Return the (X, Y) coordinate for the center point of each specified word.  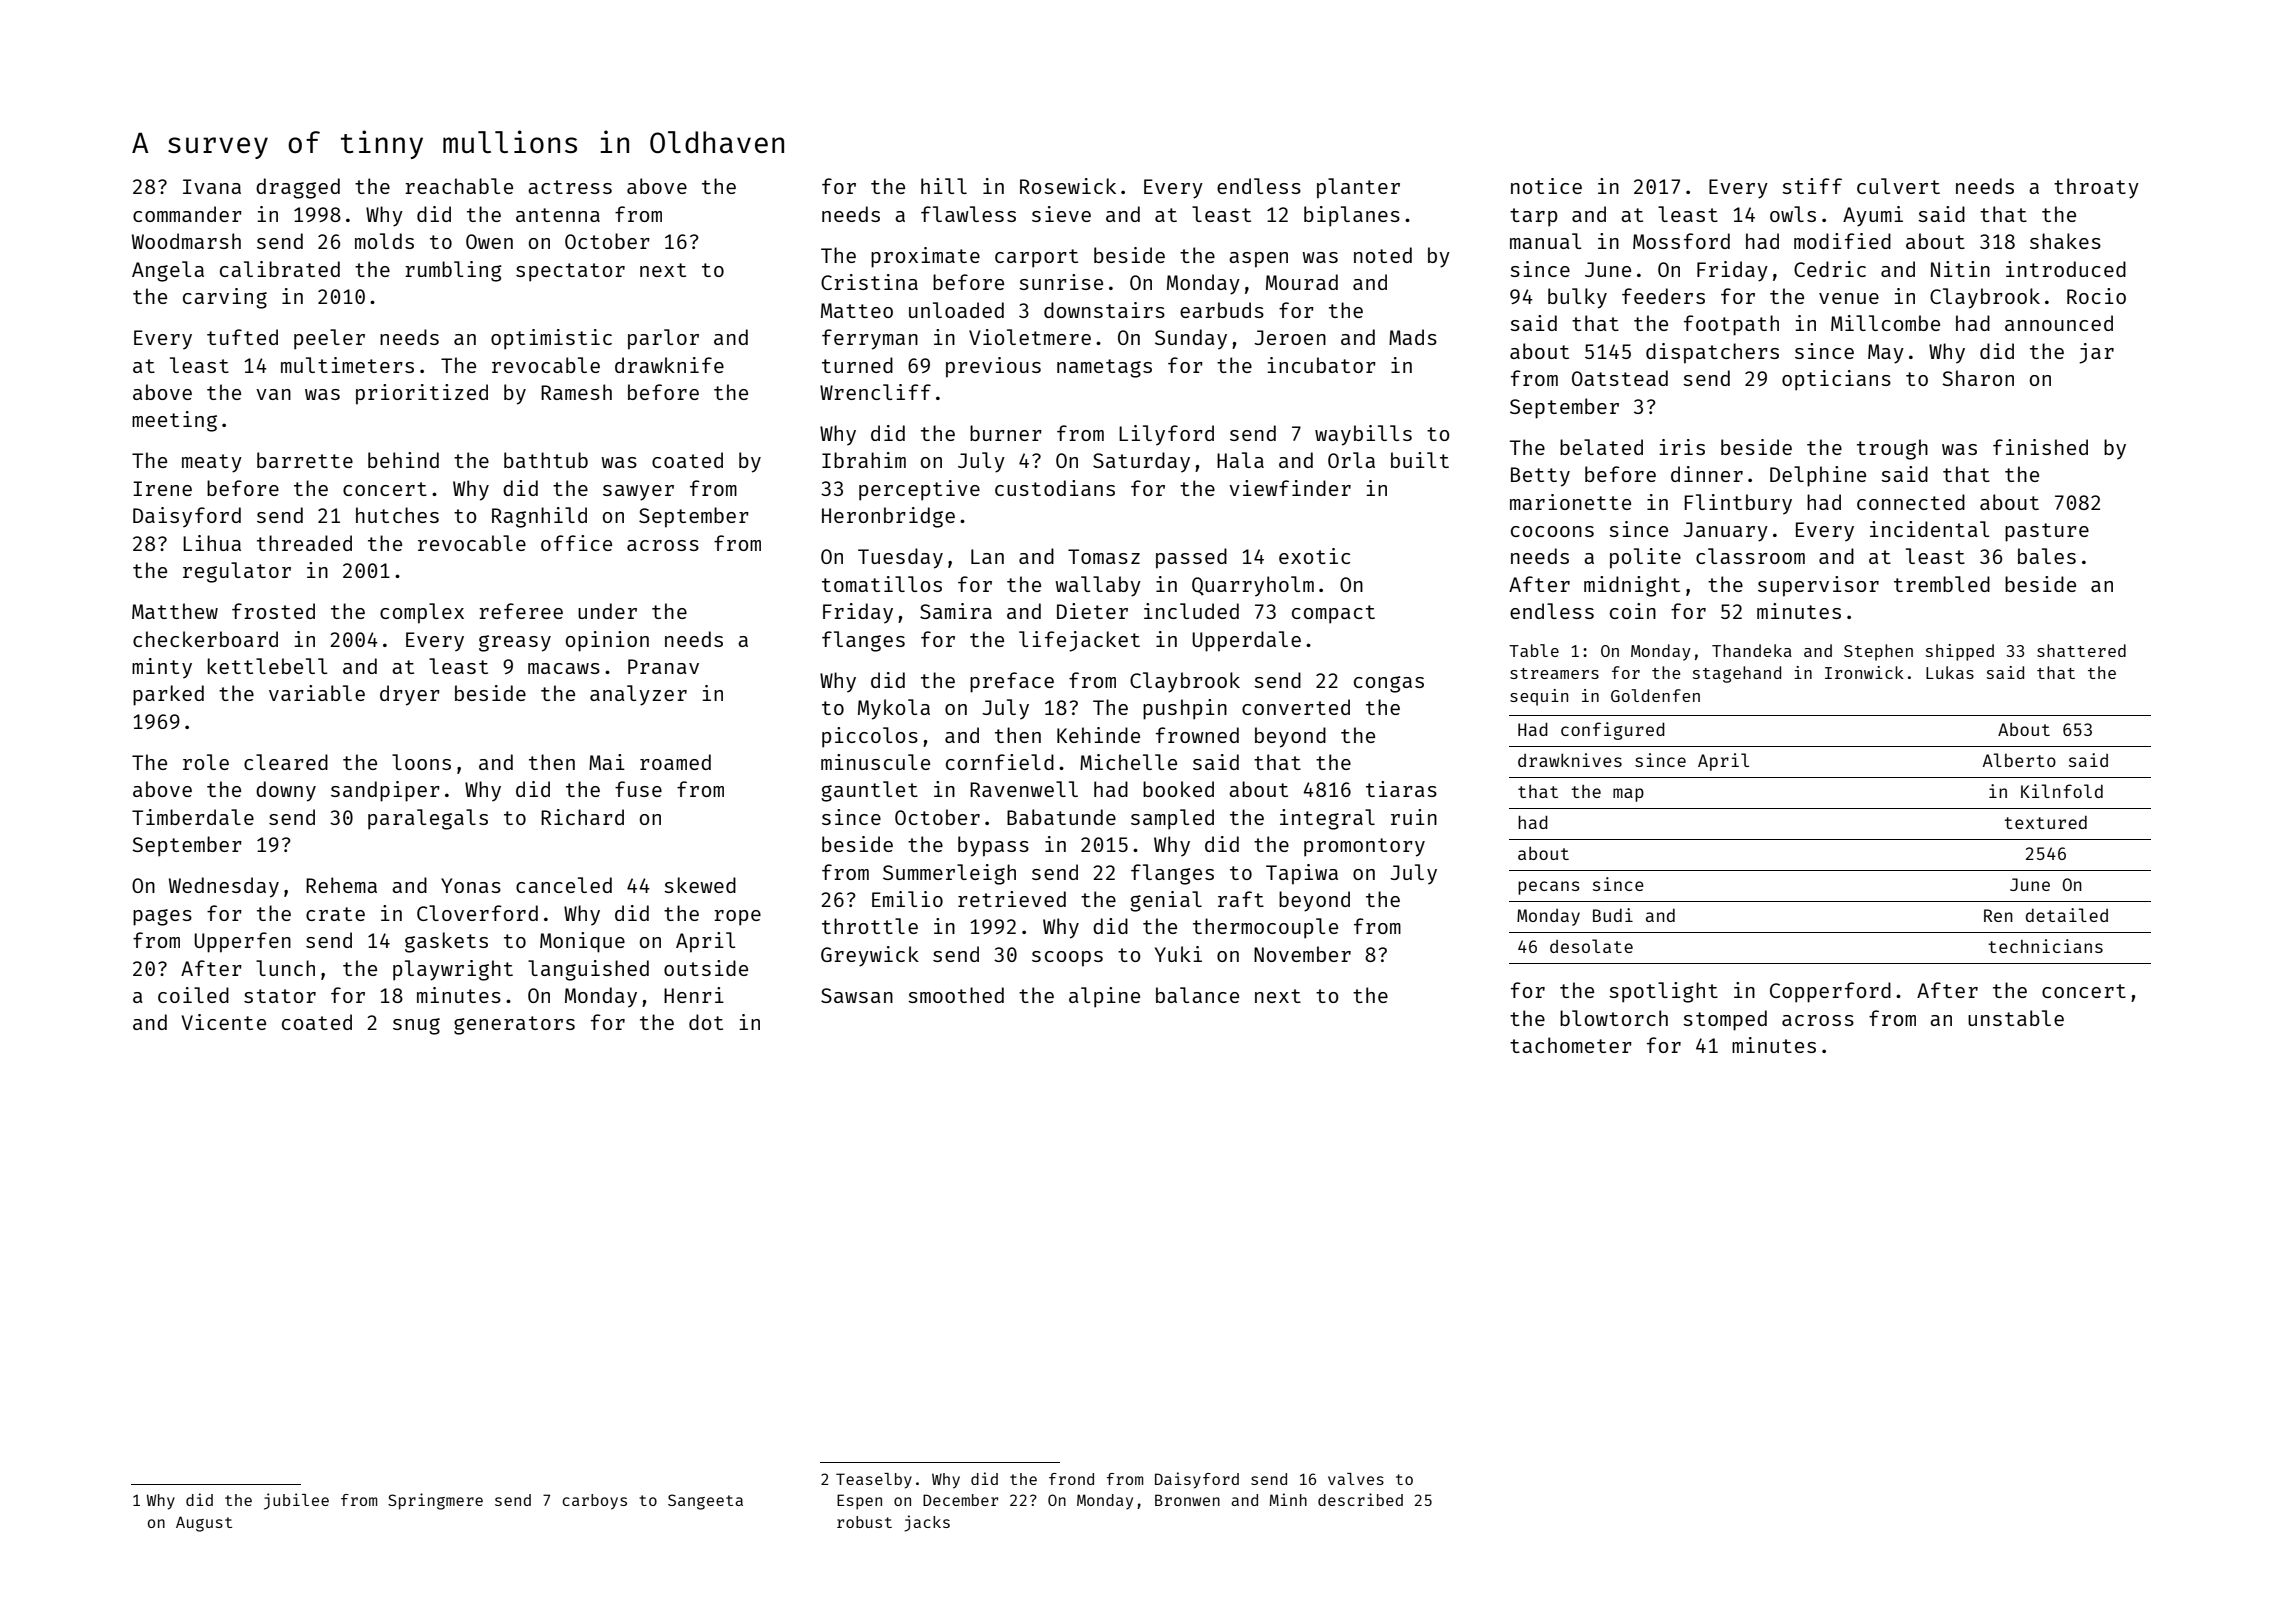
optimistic (551, 339)
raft (1241, 899)
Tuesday (900, 558)
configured (1613, 731)
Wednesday (224, 887)
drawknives (1570, 760)
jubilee (296, 1501)
